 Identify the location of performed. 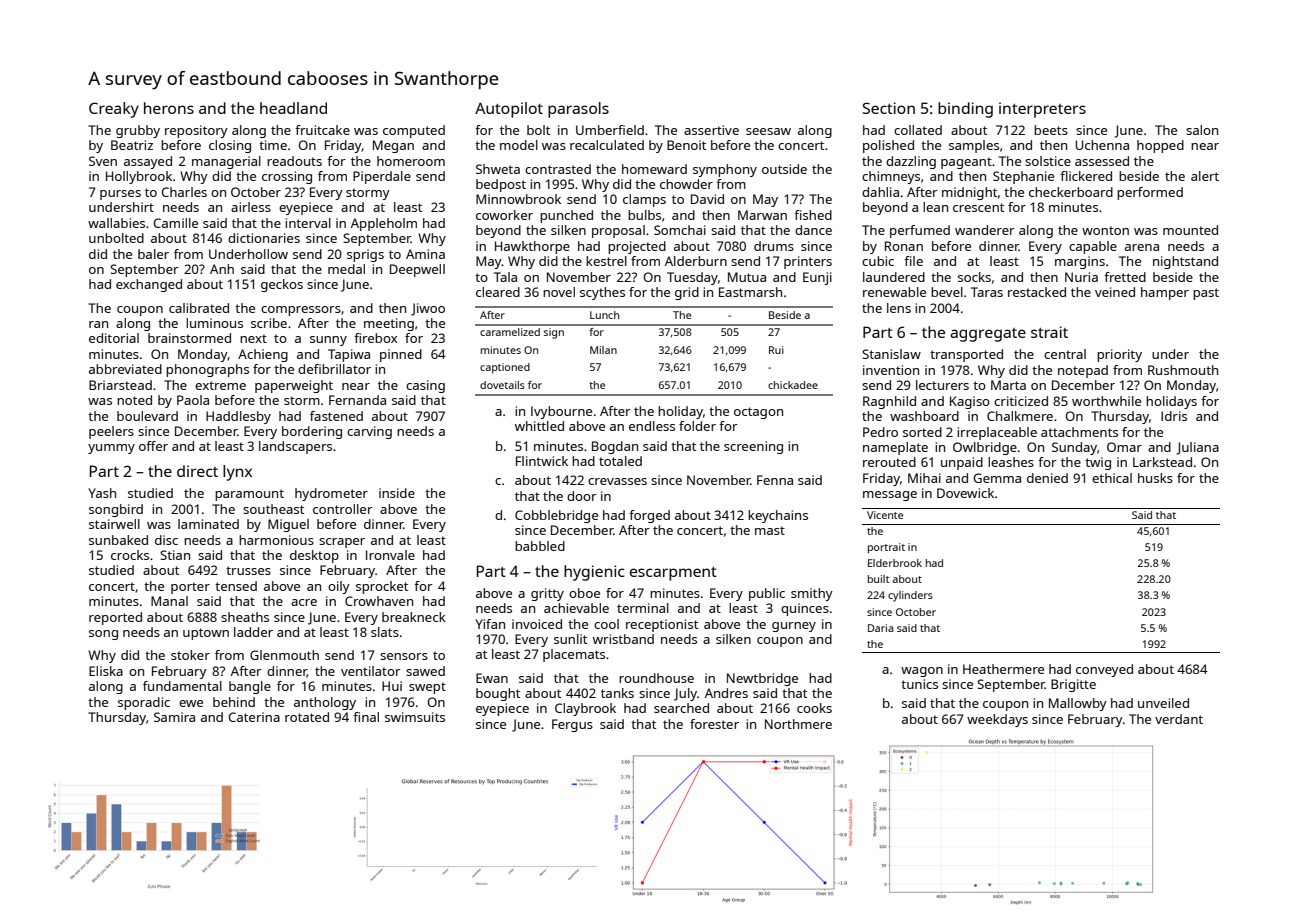
(1150, 193).
